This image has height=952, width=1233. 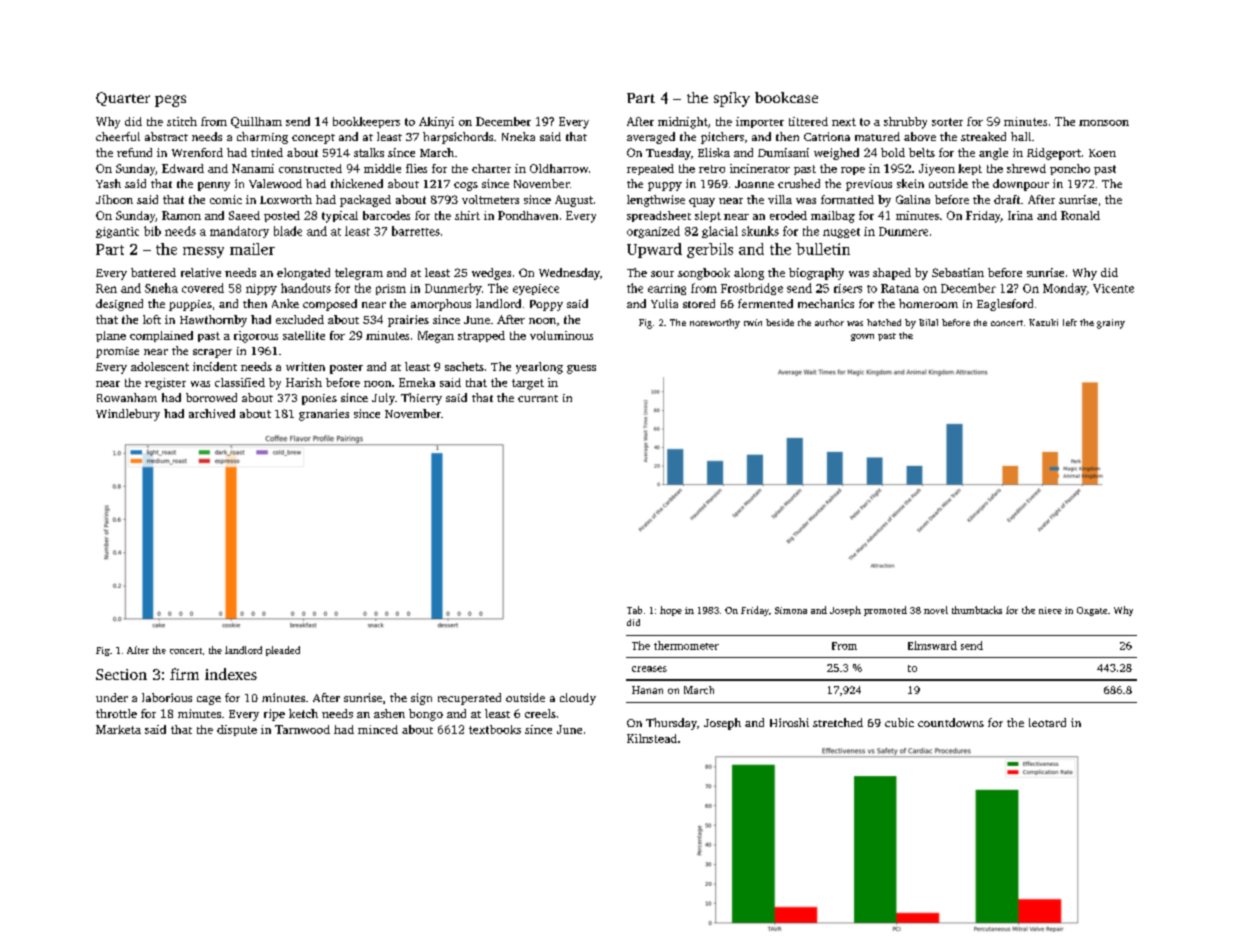 I want to click on pegs, so click(x=170, y=101).
